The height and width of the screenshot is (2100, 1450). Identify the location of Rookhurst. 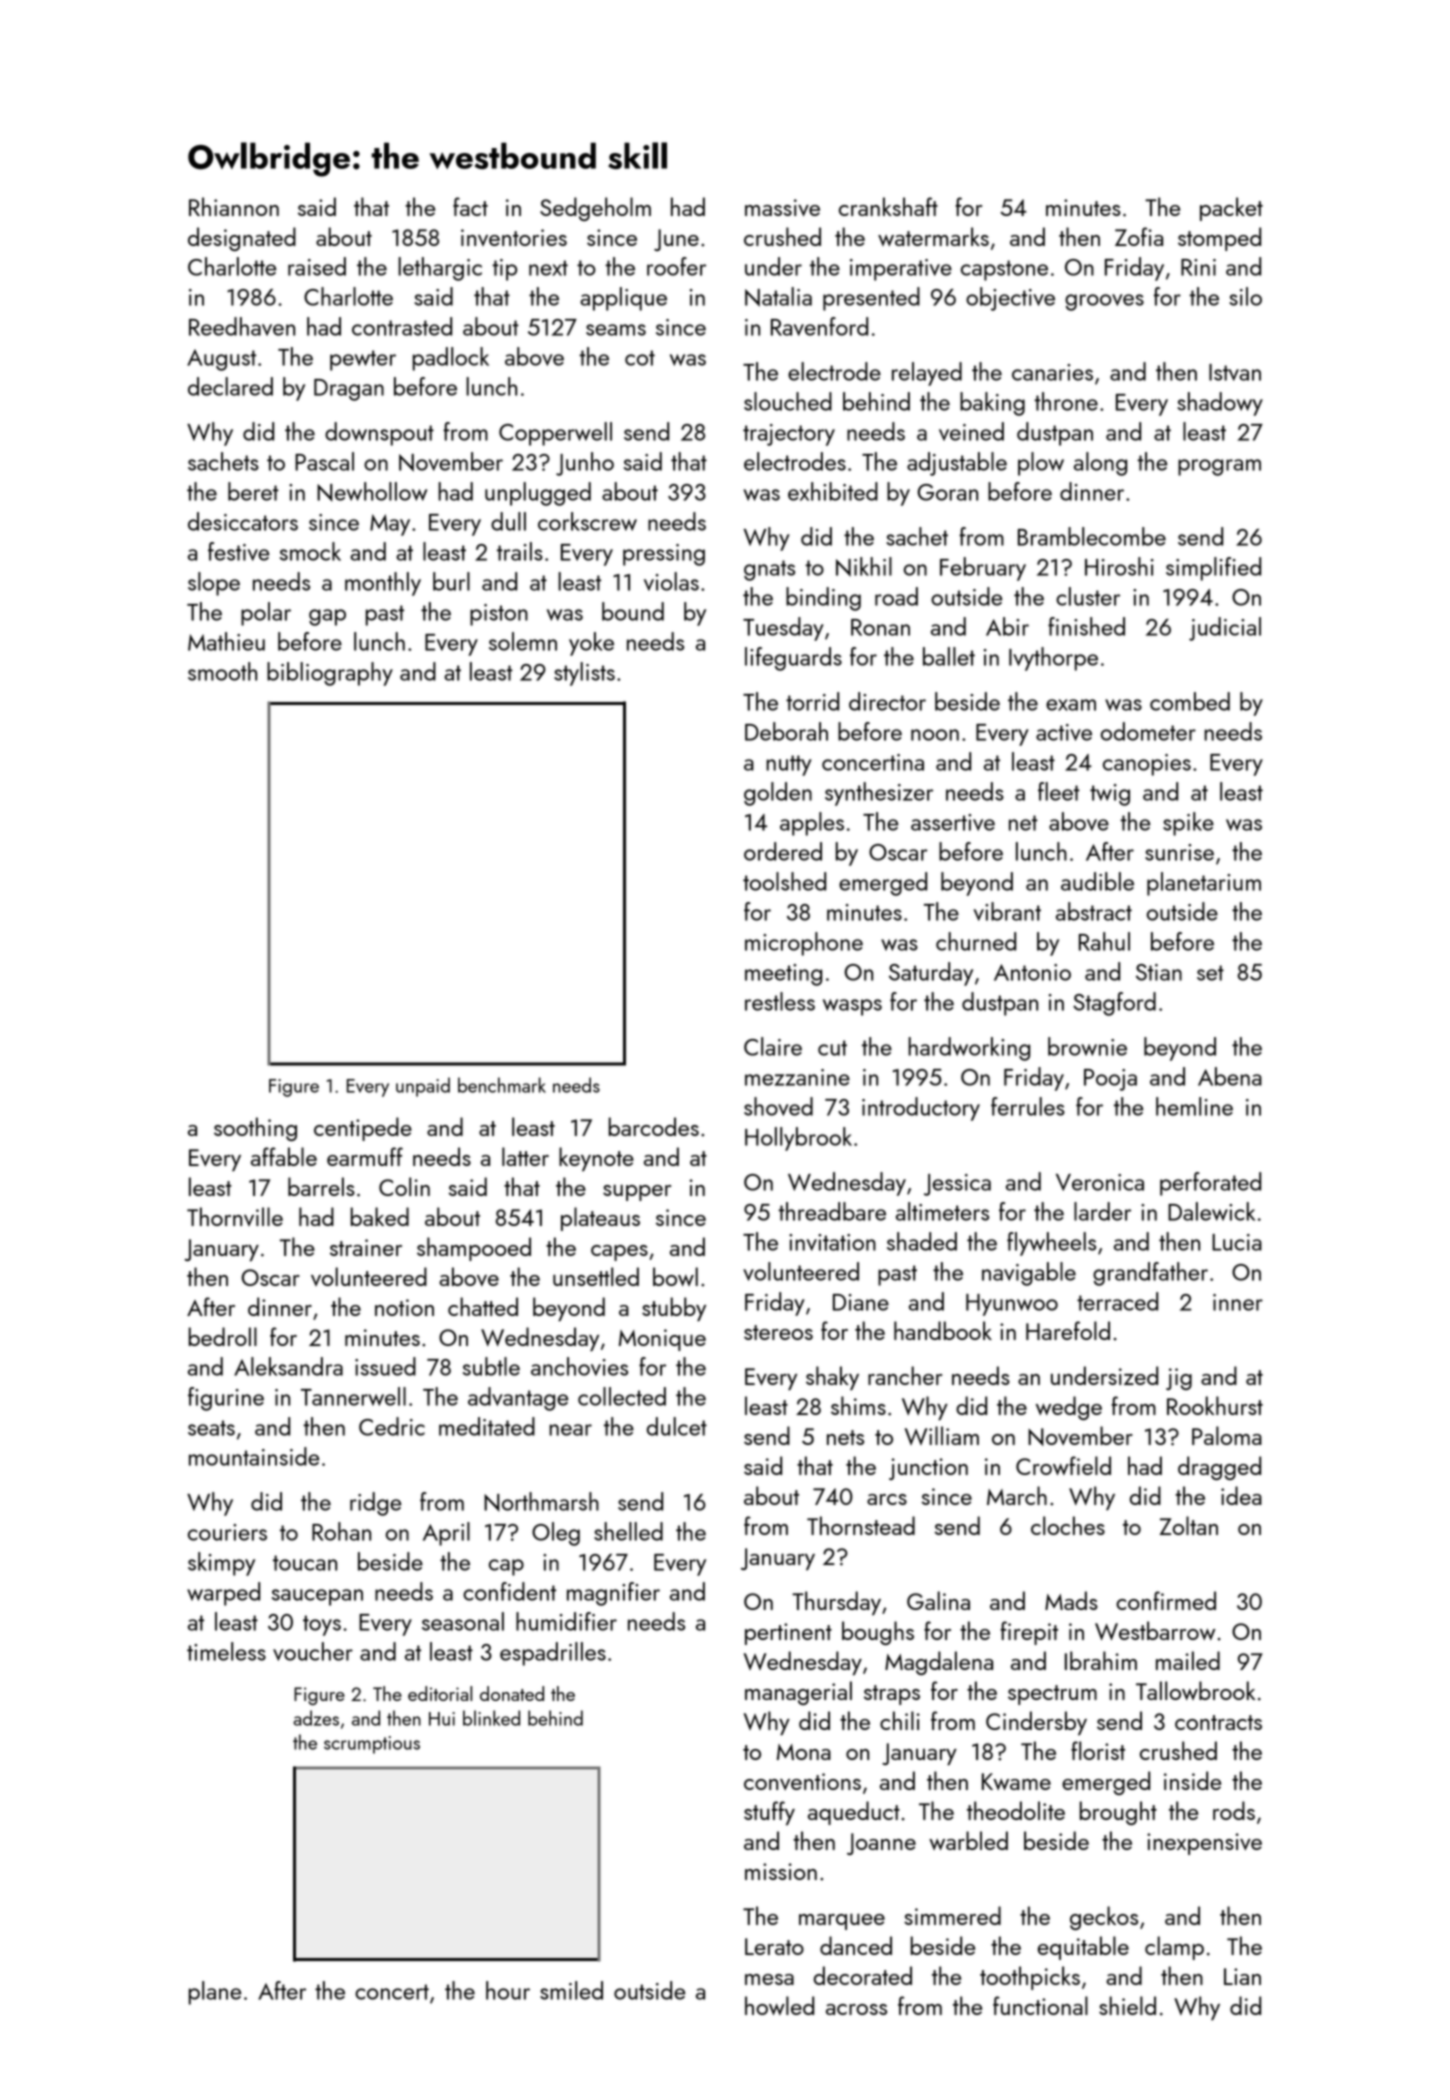
(1215, 1405).
